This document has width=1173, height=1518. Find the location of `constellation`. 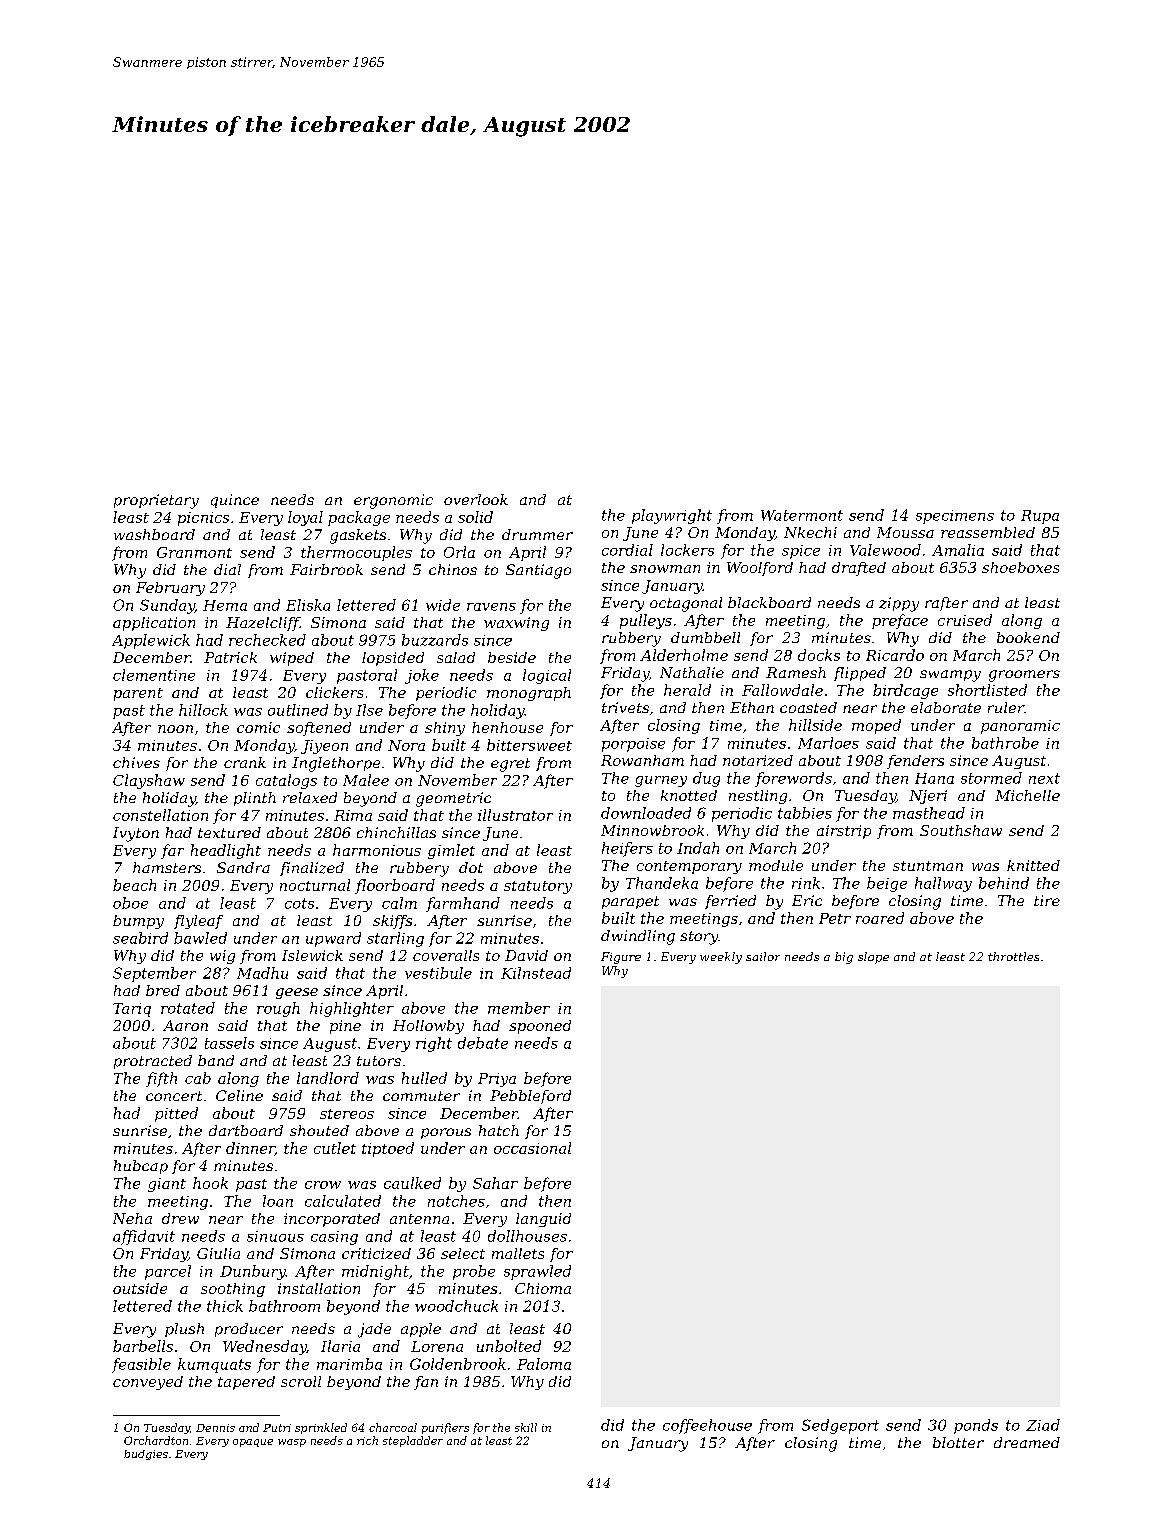

constellation is located at coordinates (160, 815).
